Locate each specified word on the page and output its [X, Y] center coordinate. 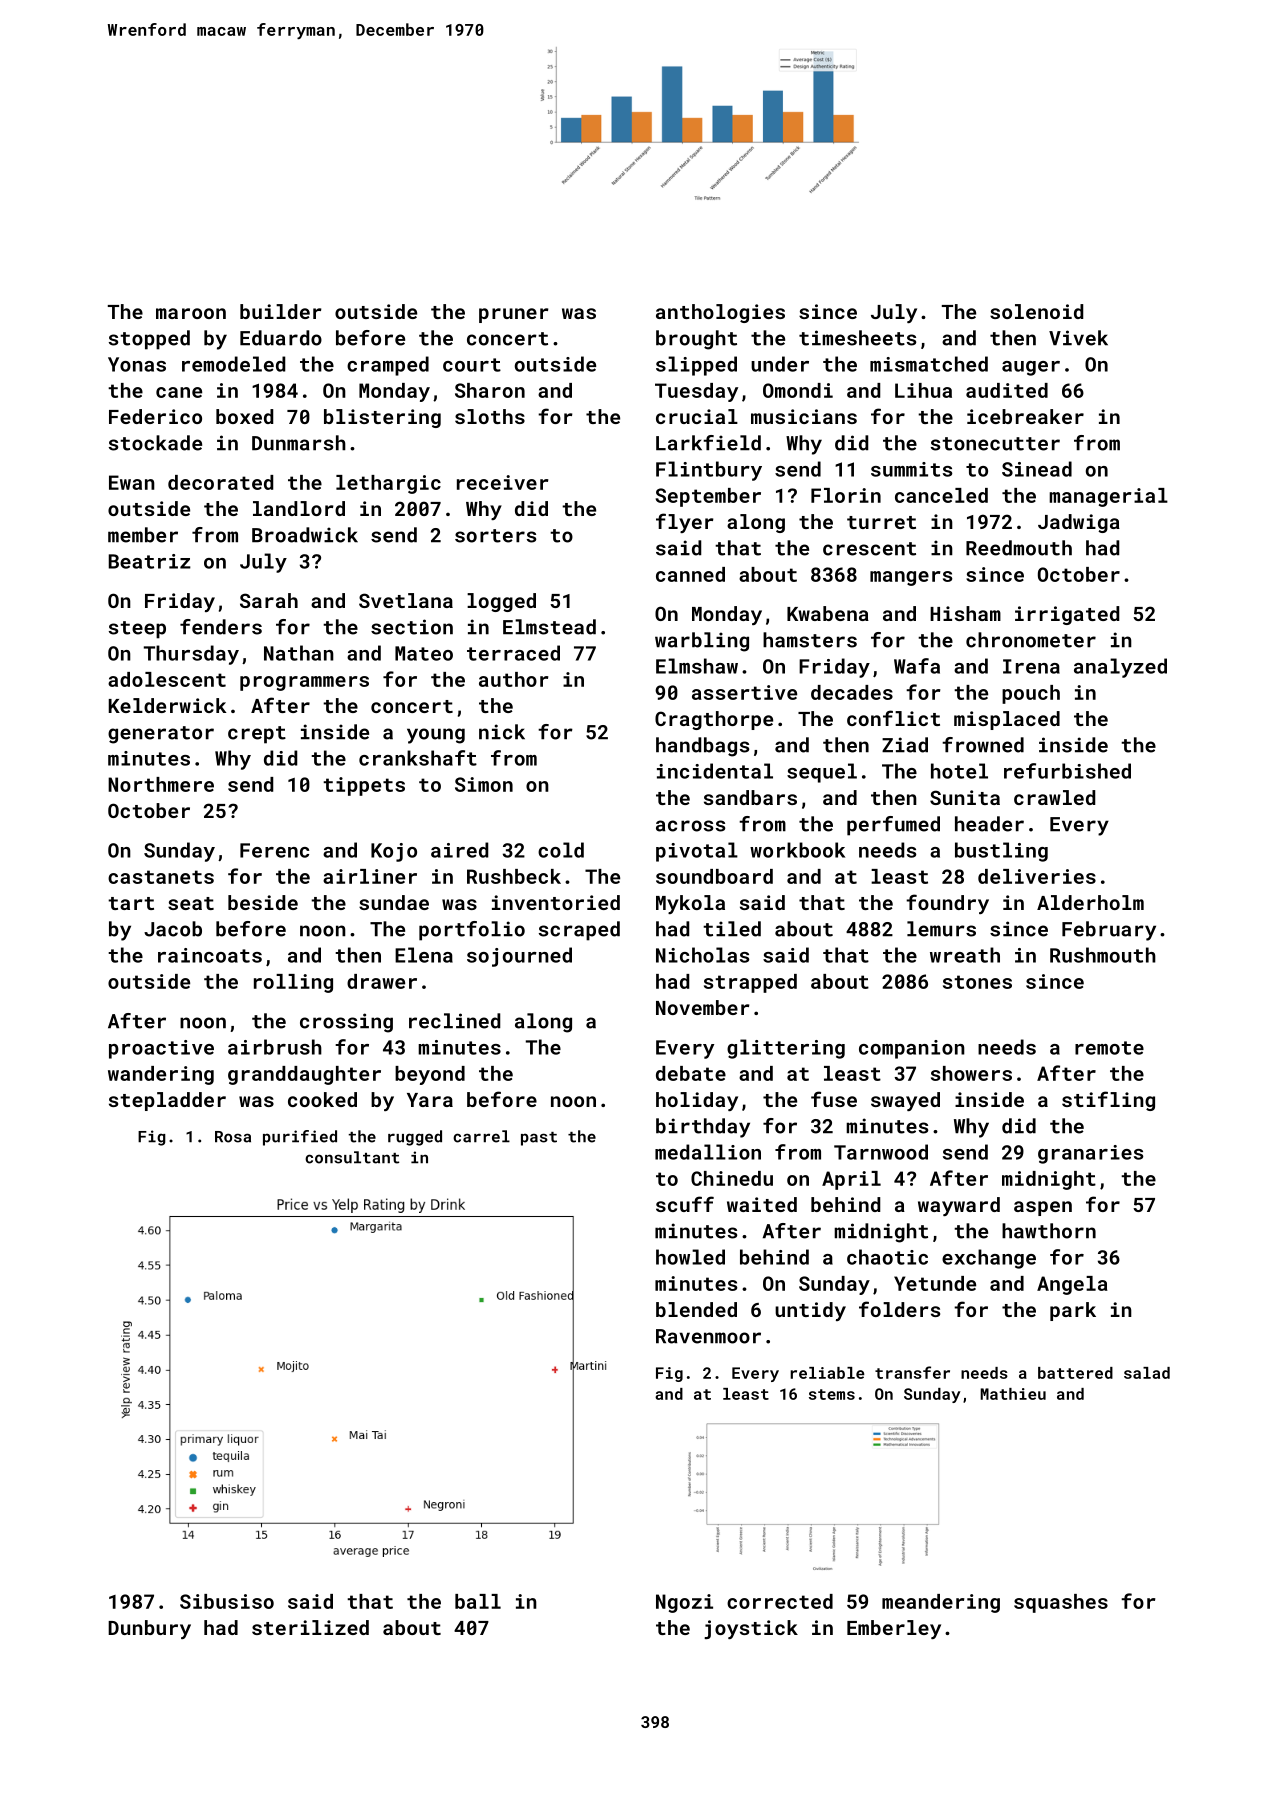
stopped [149, 340]
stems [832, 1394]
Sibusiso [227, 1601]
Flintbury [709, 471]
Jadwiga [1079, 523]
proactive [161, 1049]
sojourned [519, 957]
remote [1109, 1048]
